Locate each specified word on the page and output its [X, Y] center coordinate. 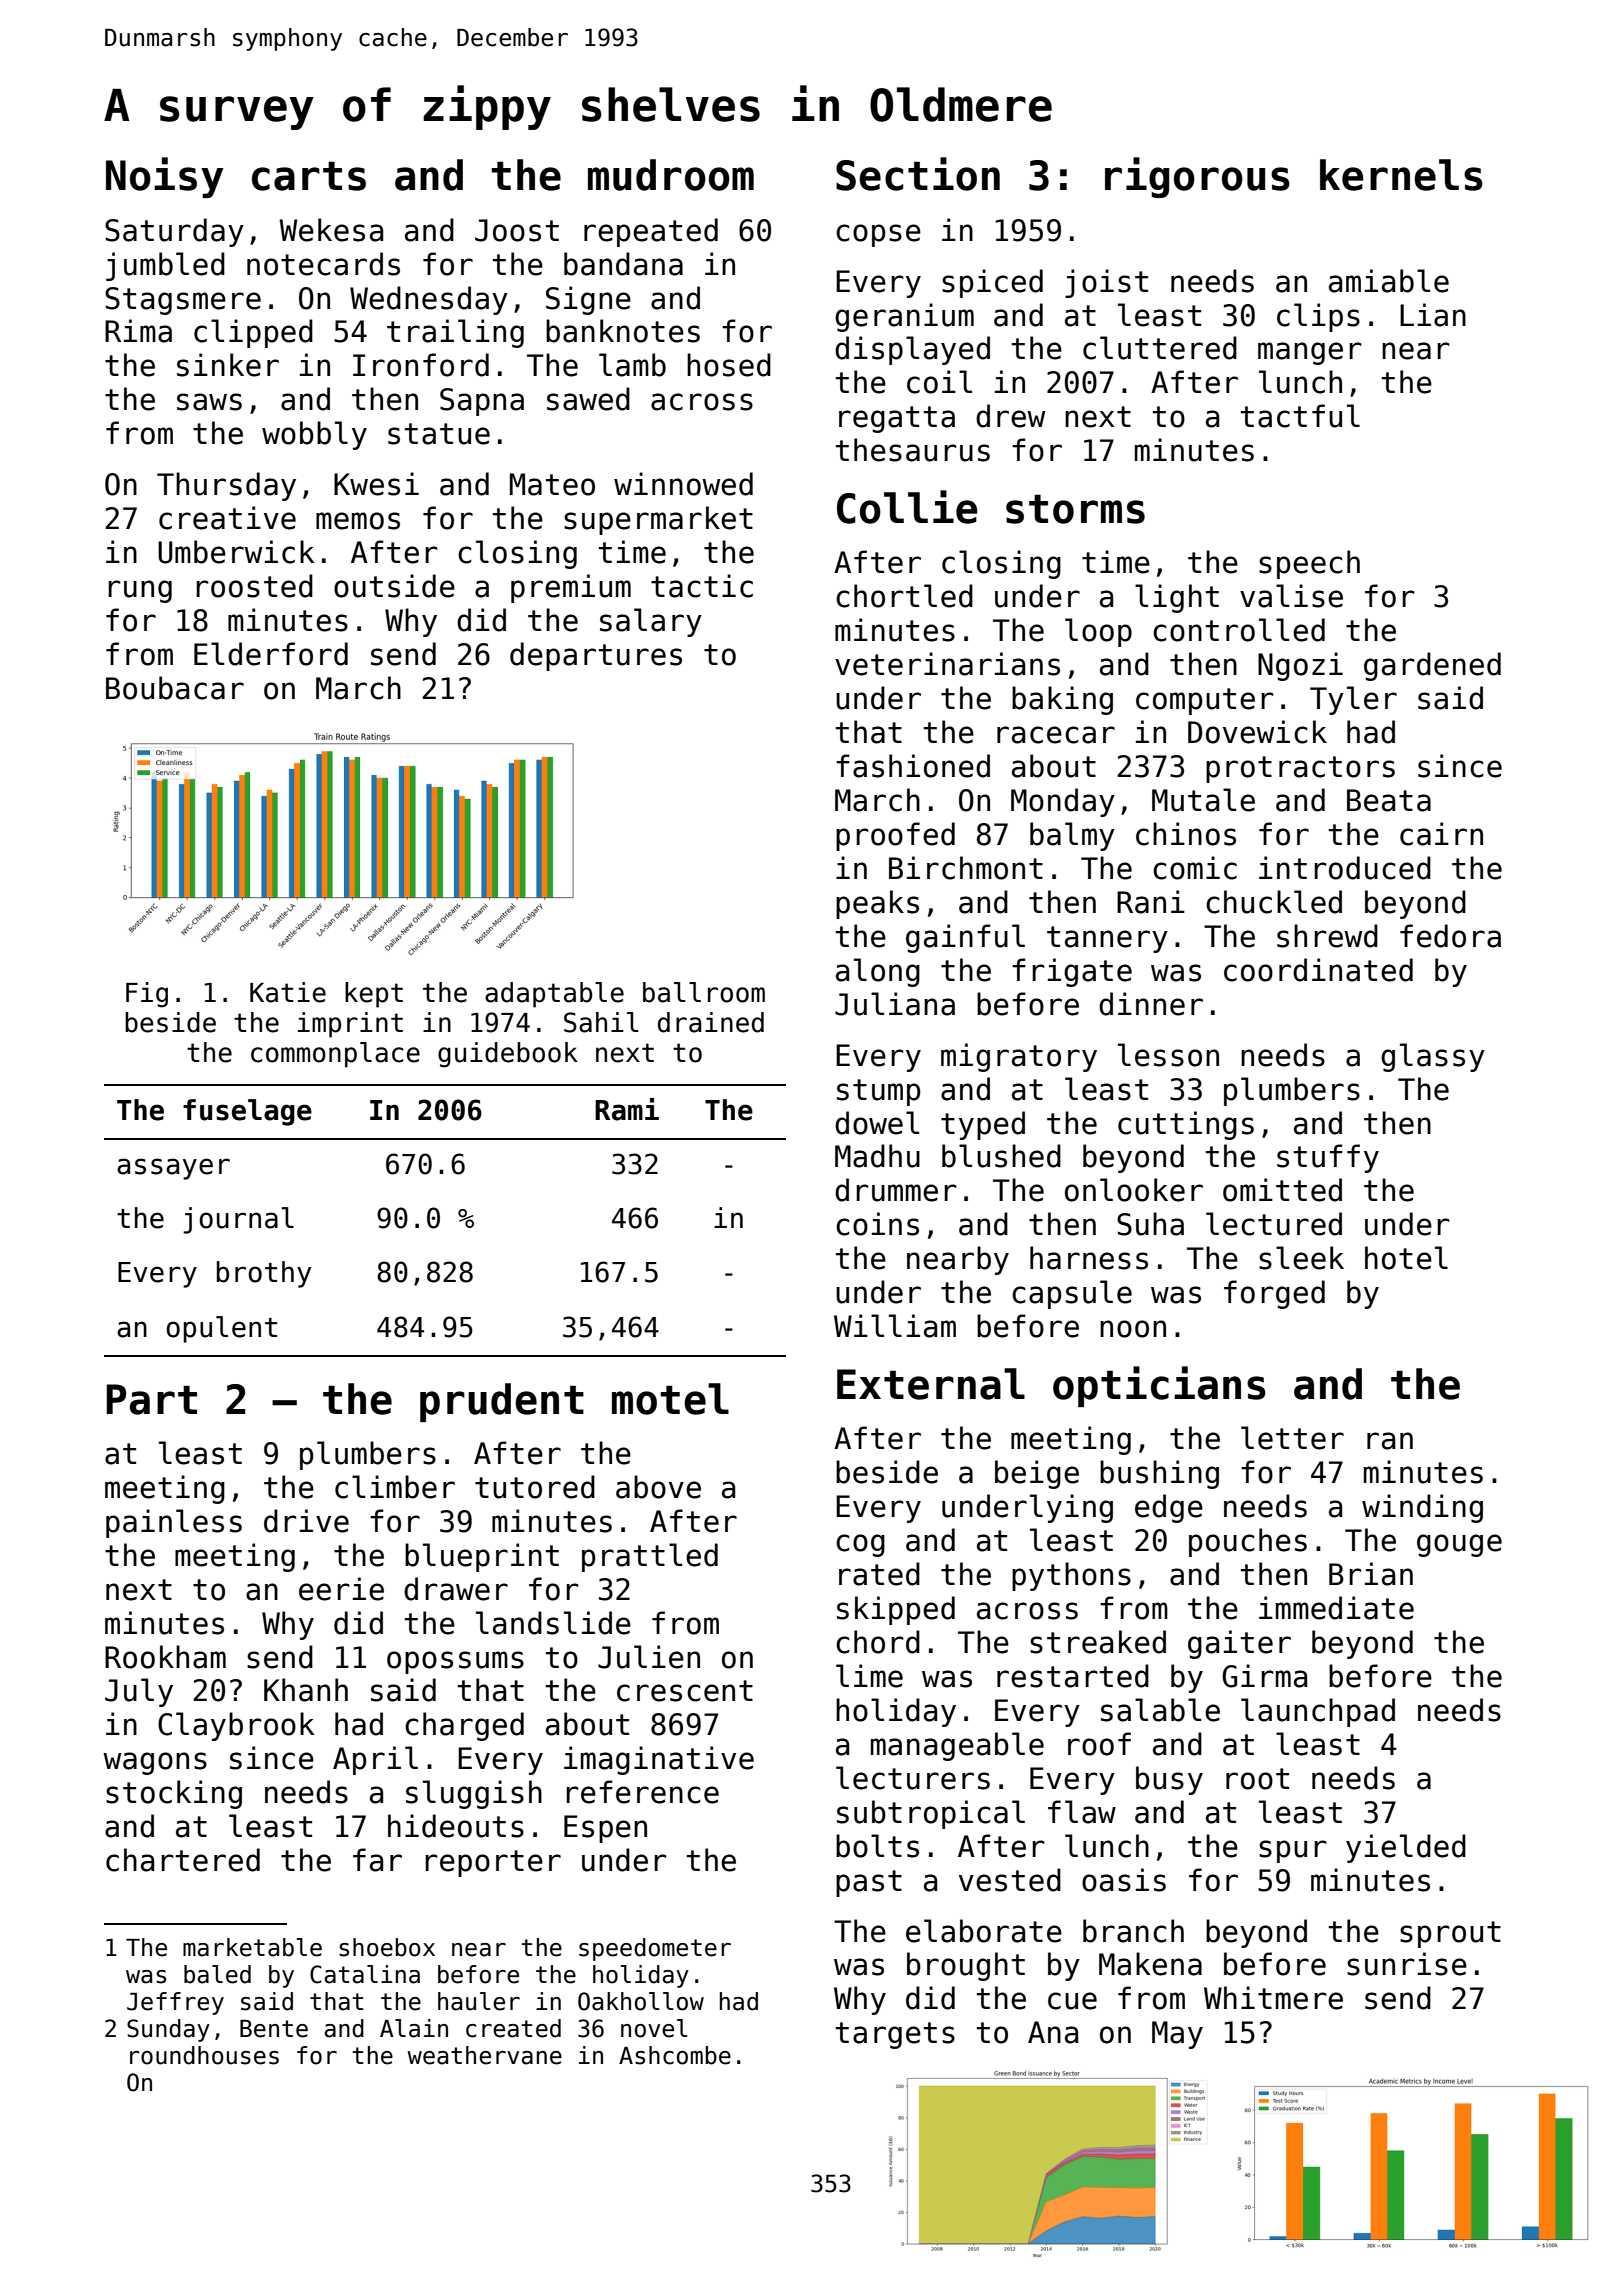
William [895, 1326]
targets [895, 2035]
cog [860, 1545]
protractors [1300, 769]
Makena [1150, 1964]
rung [140, 591]
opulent [221, 1329]
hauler [479, 2001]
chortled [904, 596]
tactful [1300, 416]
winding [1422, 1508]
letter [1292, 1438]
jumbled [165, 266]
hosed [729, 365]
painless [174, 1523]
